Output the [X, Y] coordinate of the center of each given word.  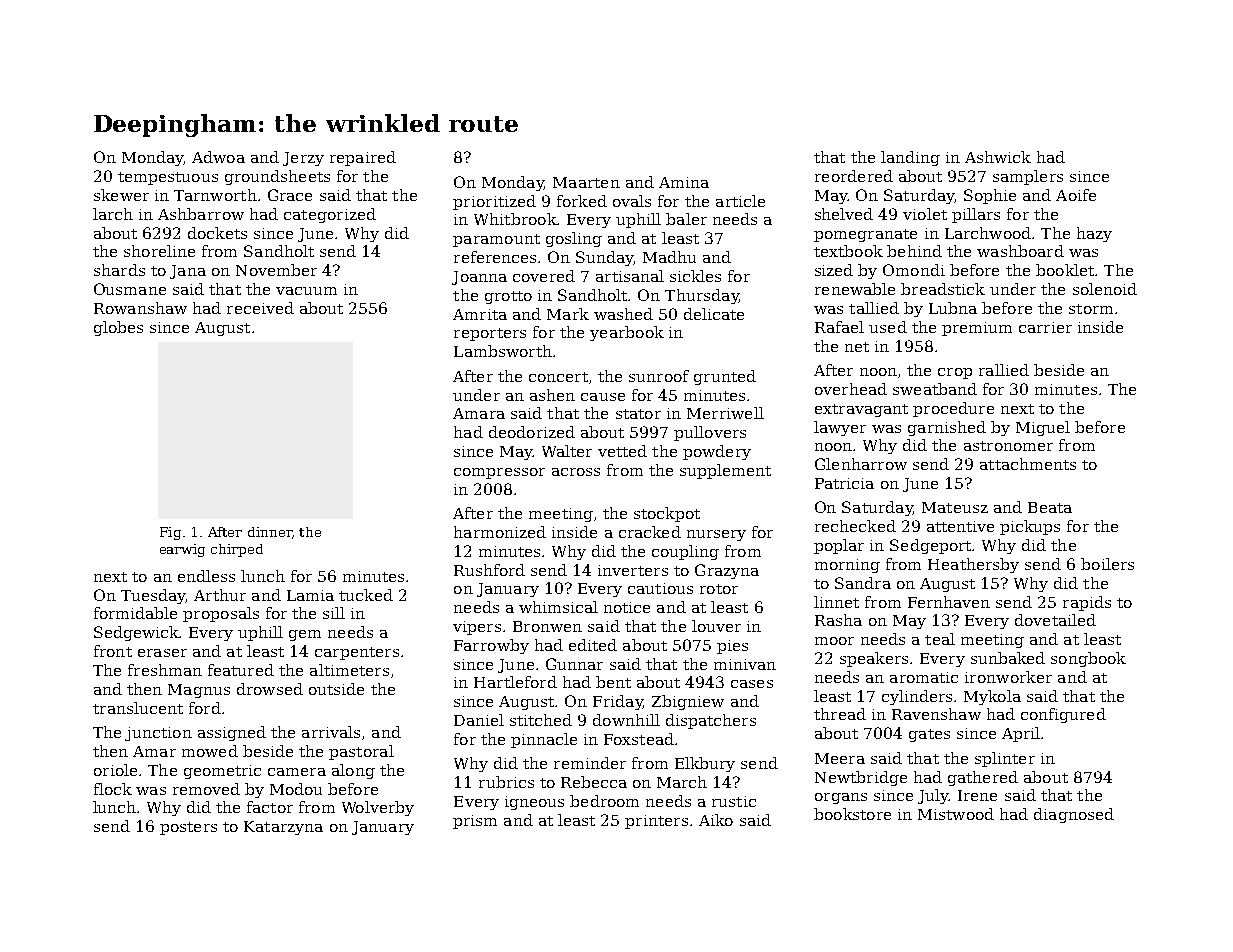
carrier [1045, 327]
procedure [953, 409]
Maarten [586, 182]
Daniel [479, 720]
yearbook [627, 333]
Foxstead [639, 739]
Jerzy [303, 159]
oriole [115, 770]
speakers [874, 659]
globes [118, 328]
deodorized [532, 432]
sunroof [659, 376]
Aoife [1076, 195]
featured [241, 670]
